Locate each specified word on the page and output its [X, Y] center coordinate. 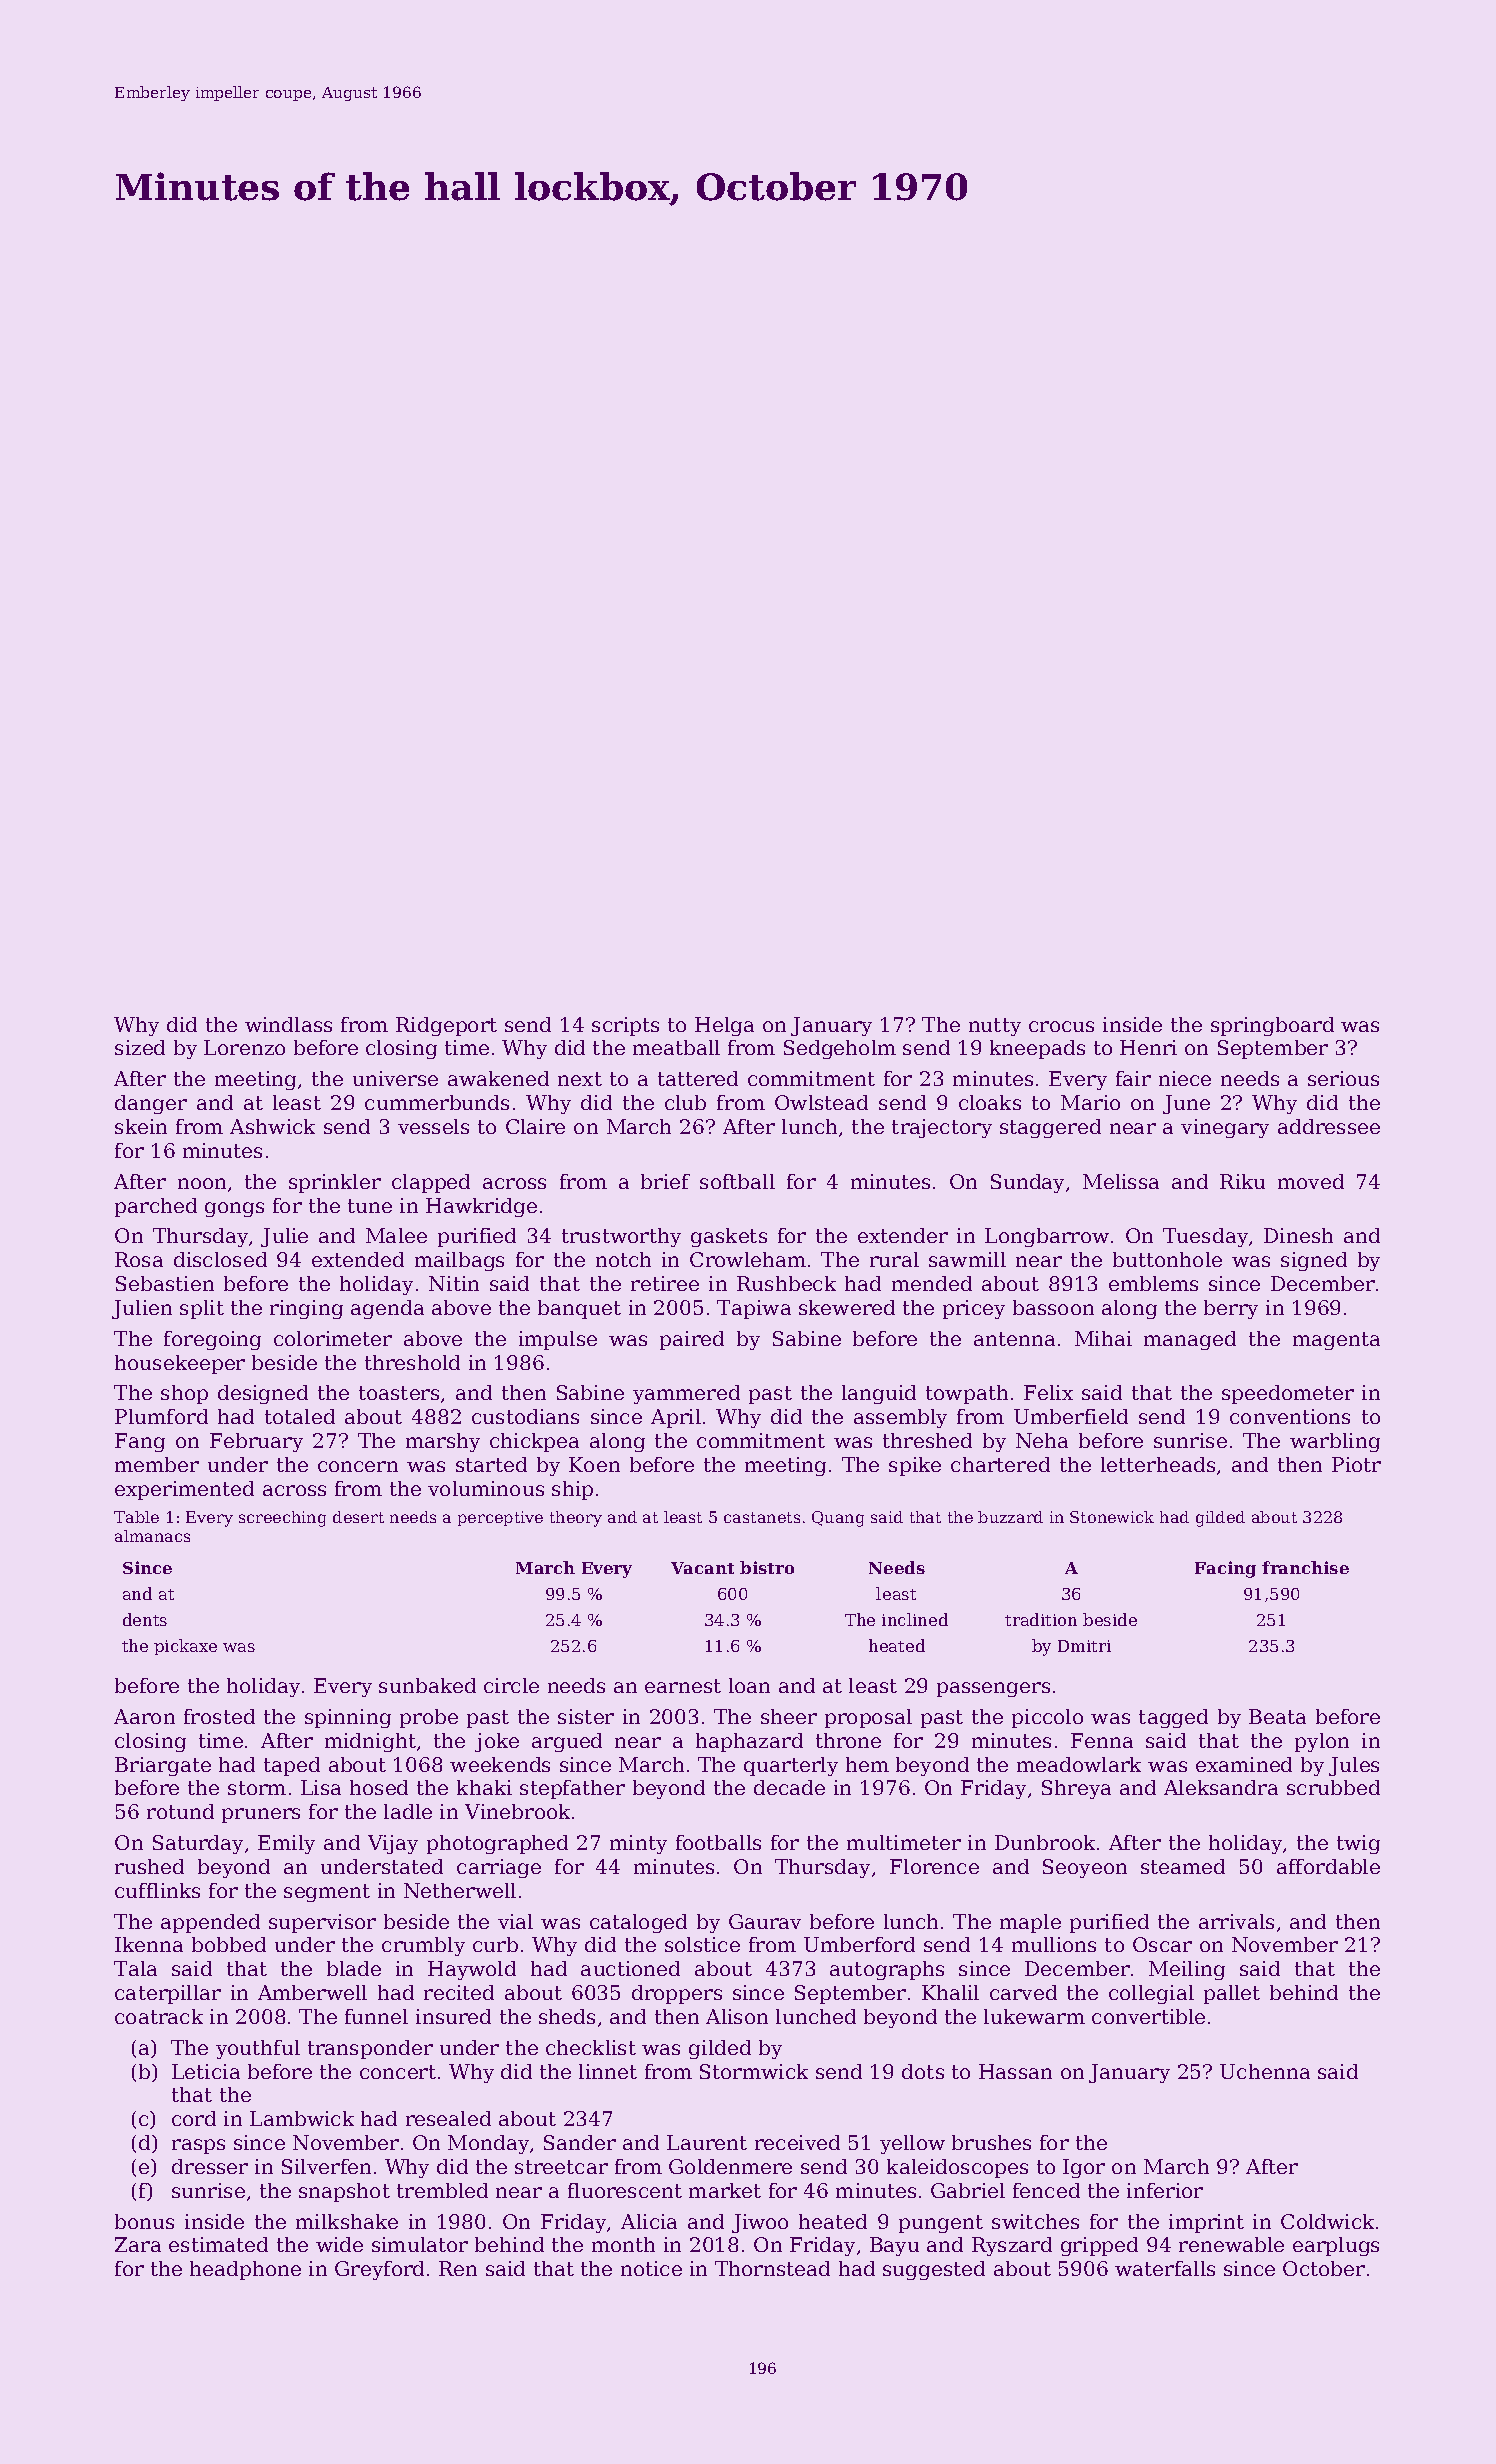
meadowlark [1079, 1764]
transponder [370, 2049]
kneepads [1037, 1049]
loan [749, 1685]
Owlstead [821, 1102]
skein [141, 1126]
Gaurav [765, 1921]
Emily [286, 1844]
